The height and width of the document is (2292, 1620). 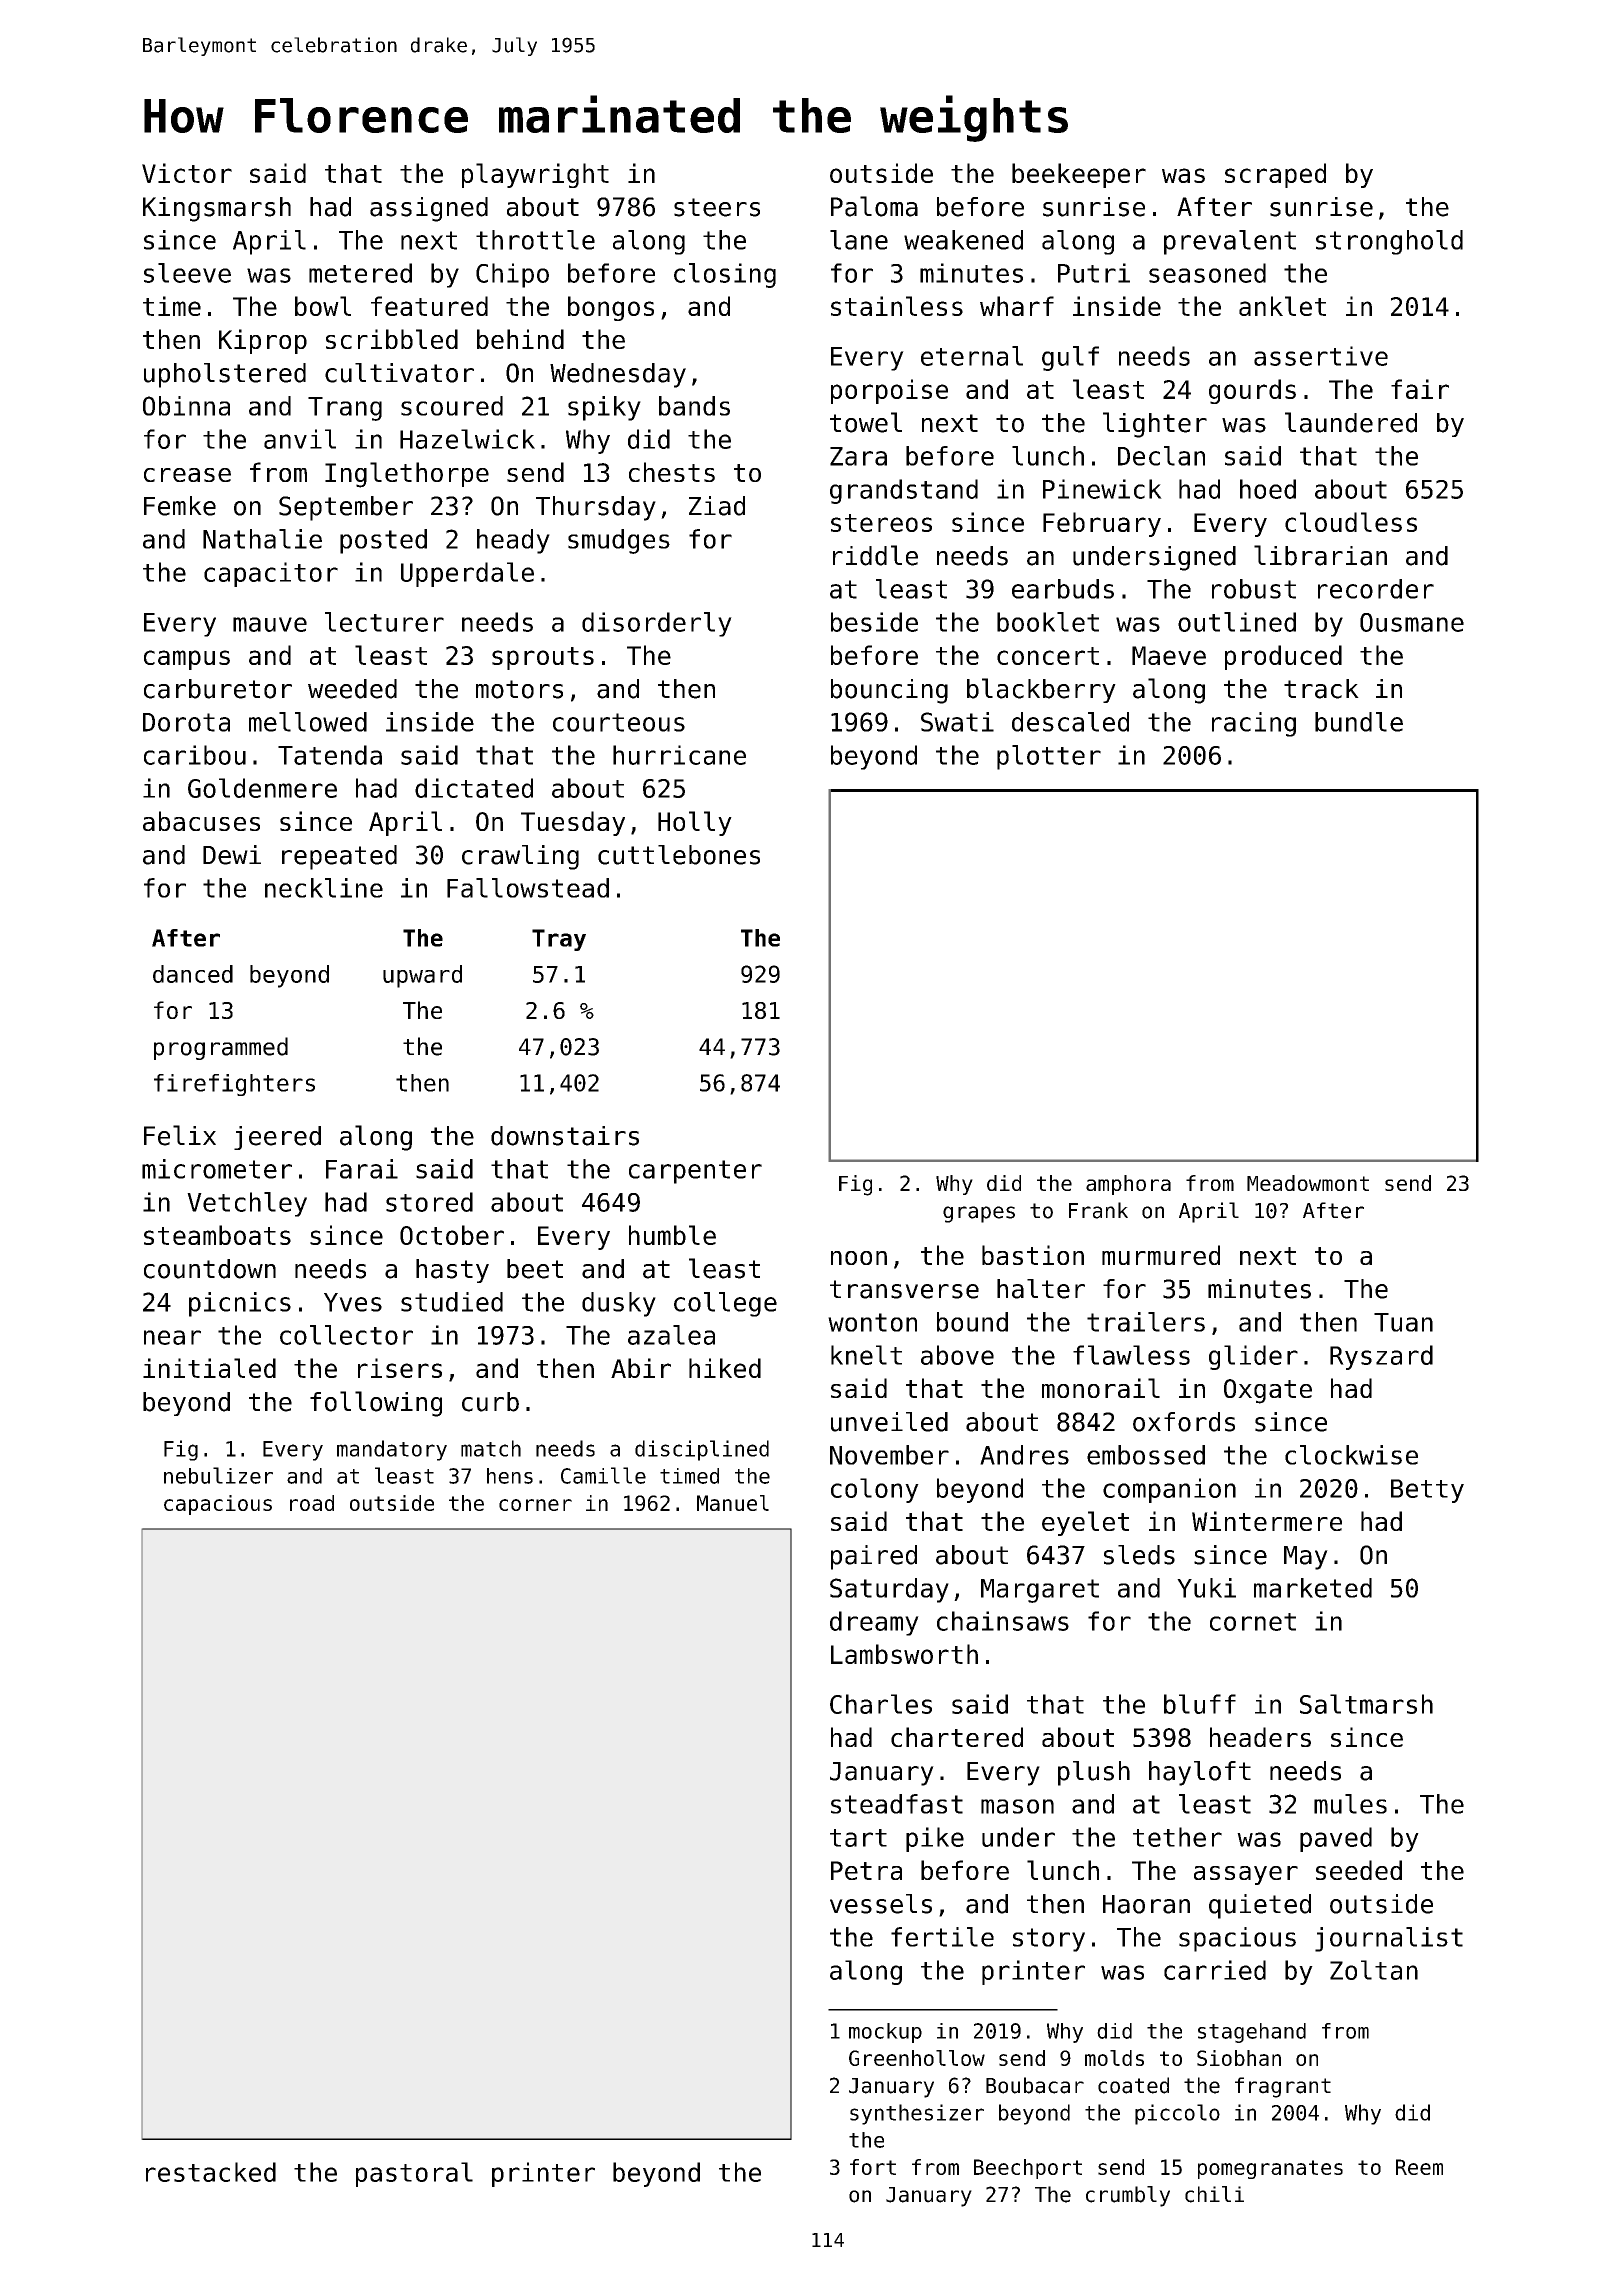 What do you see at coordinates (1254, 724) in the document?
I see `racing` at bounding box center [1254, 724].
